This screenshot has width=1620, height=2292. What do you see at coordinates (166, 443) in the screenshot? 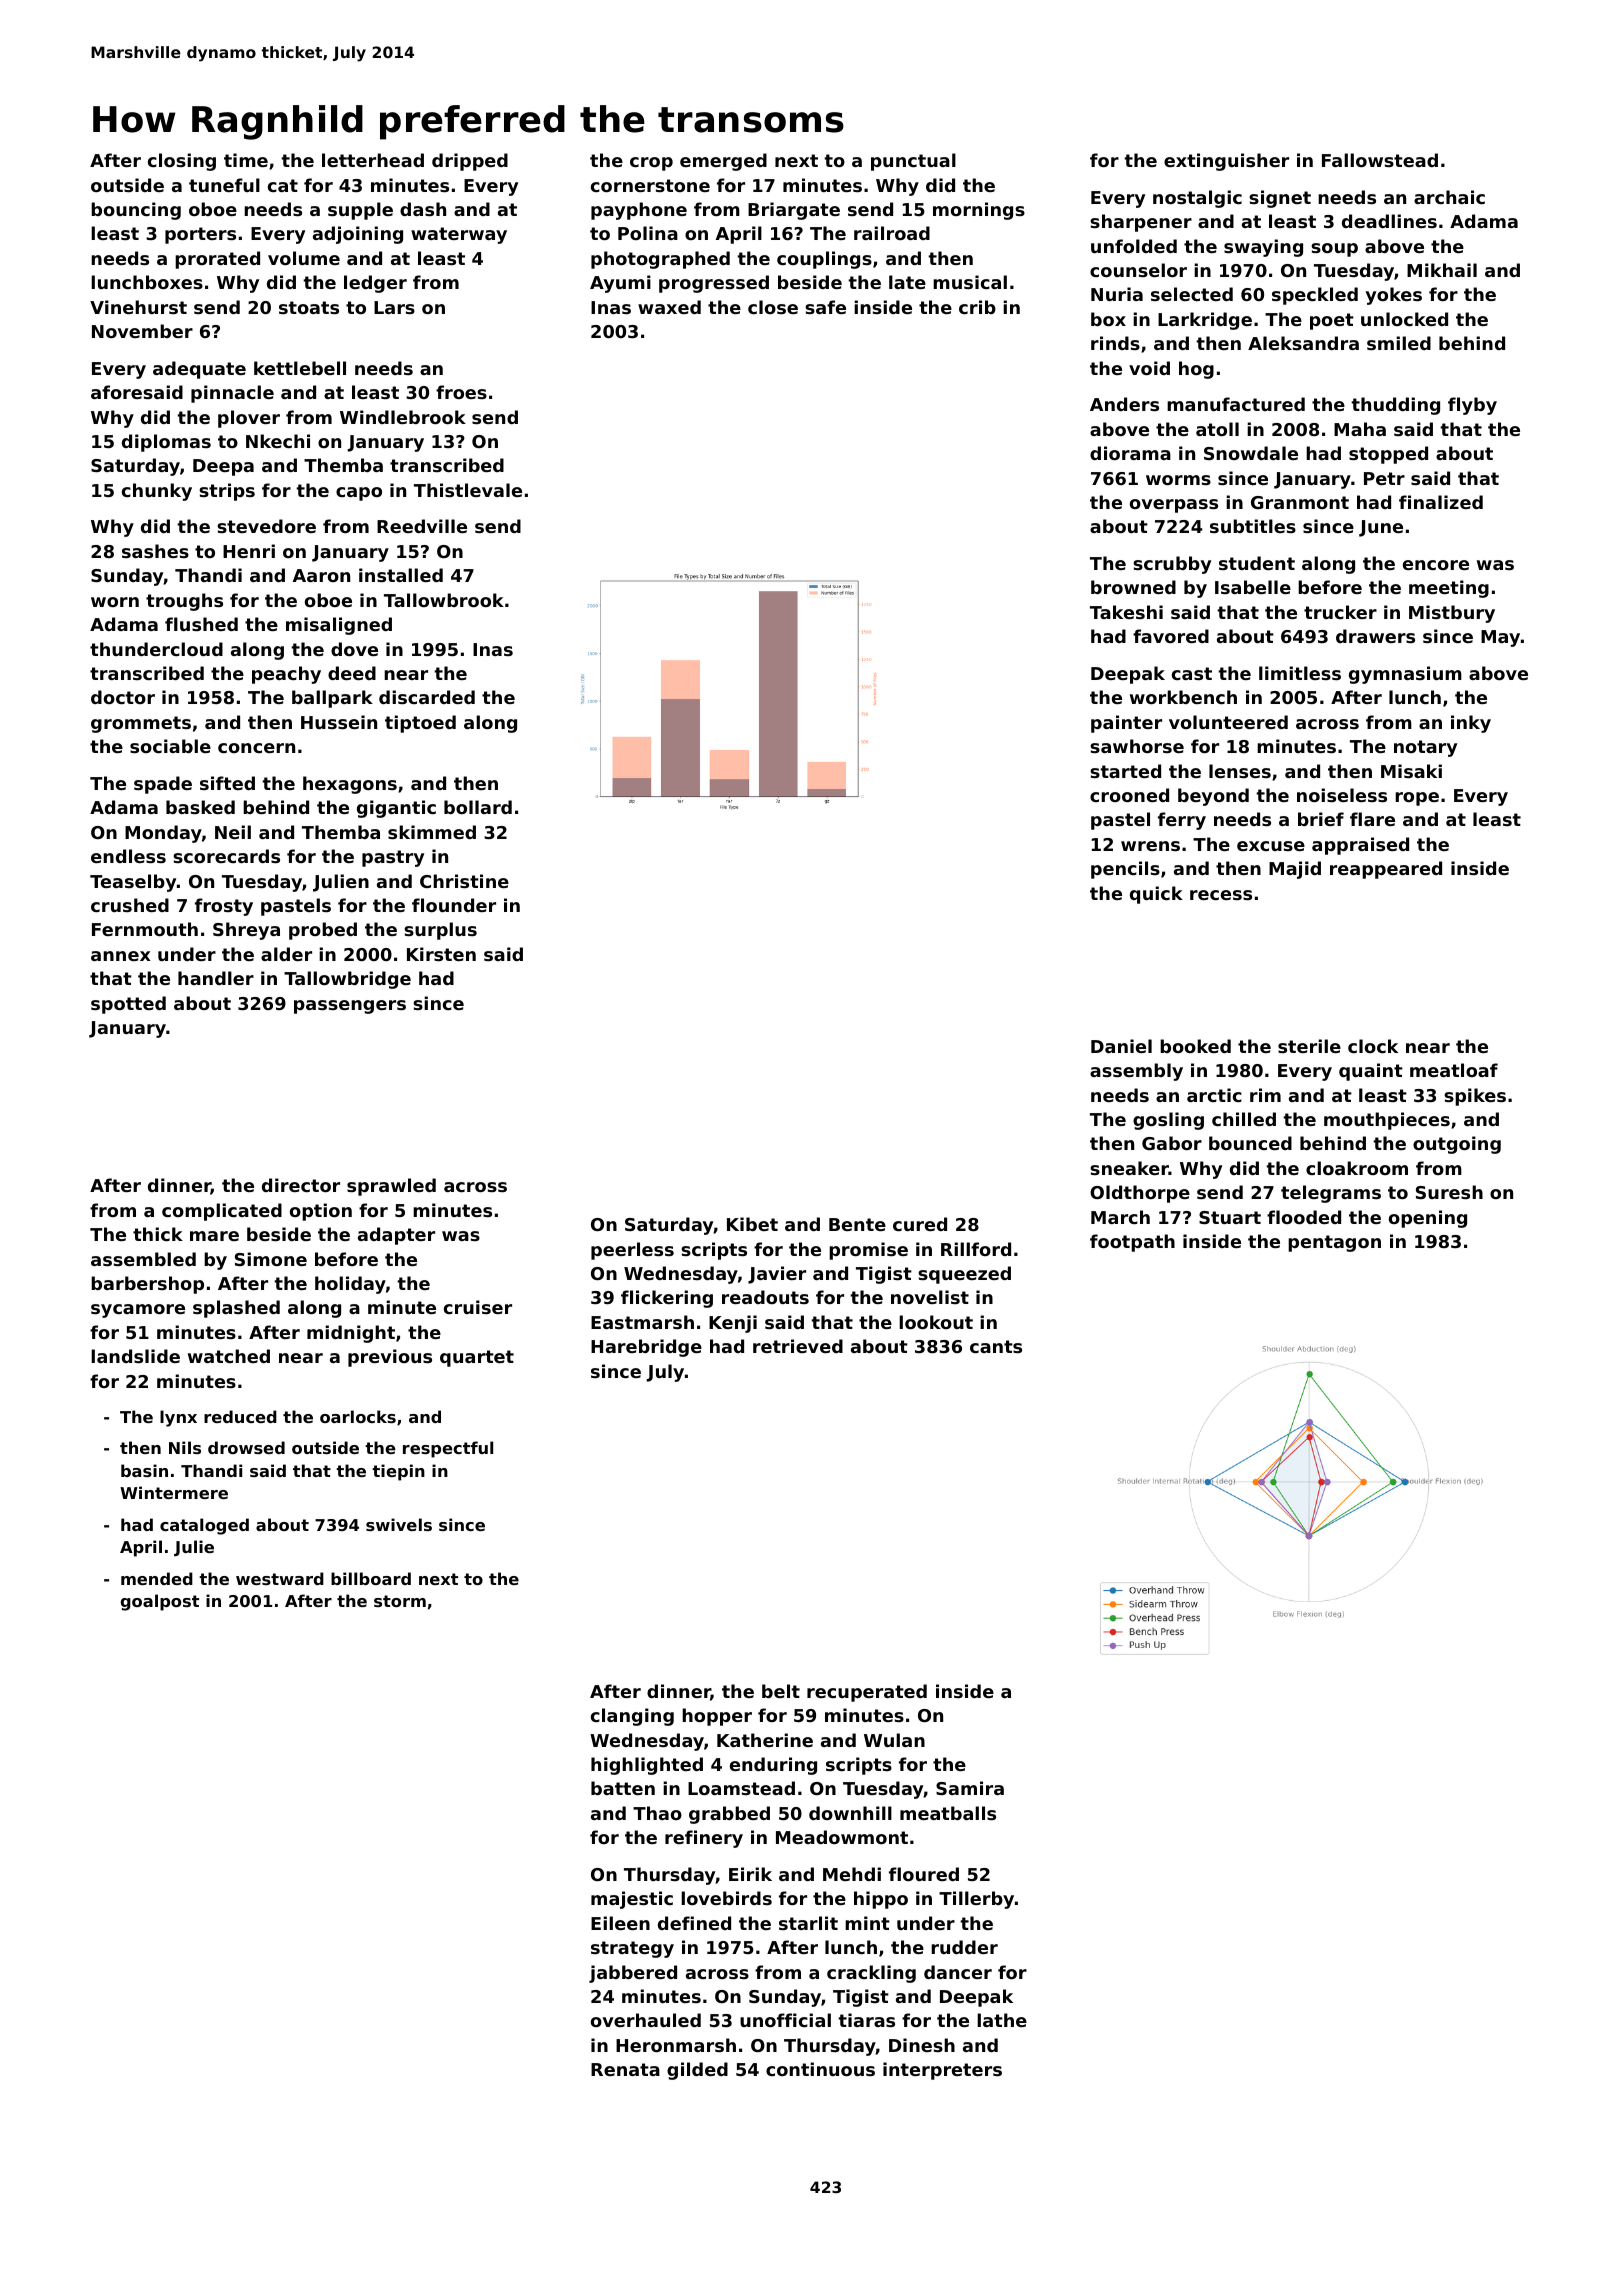
I see `diplomas` at bounding box center [166, 443].
